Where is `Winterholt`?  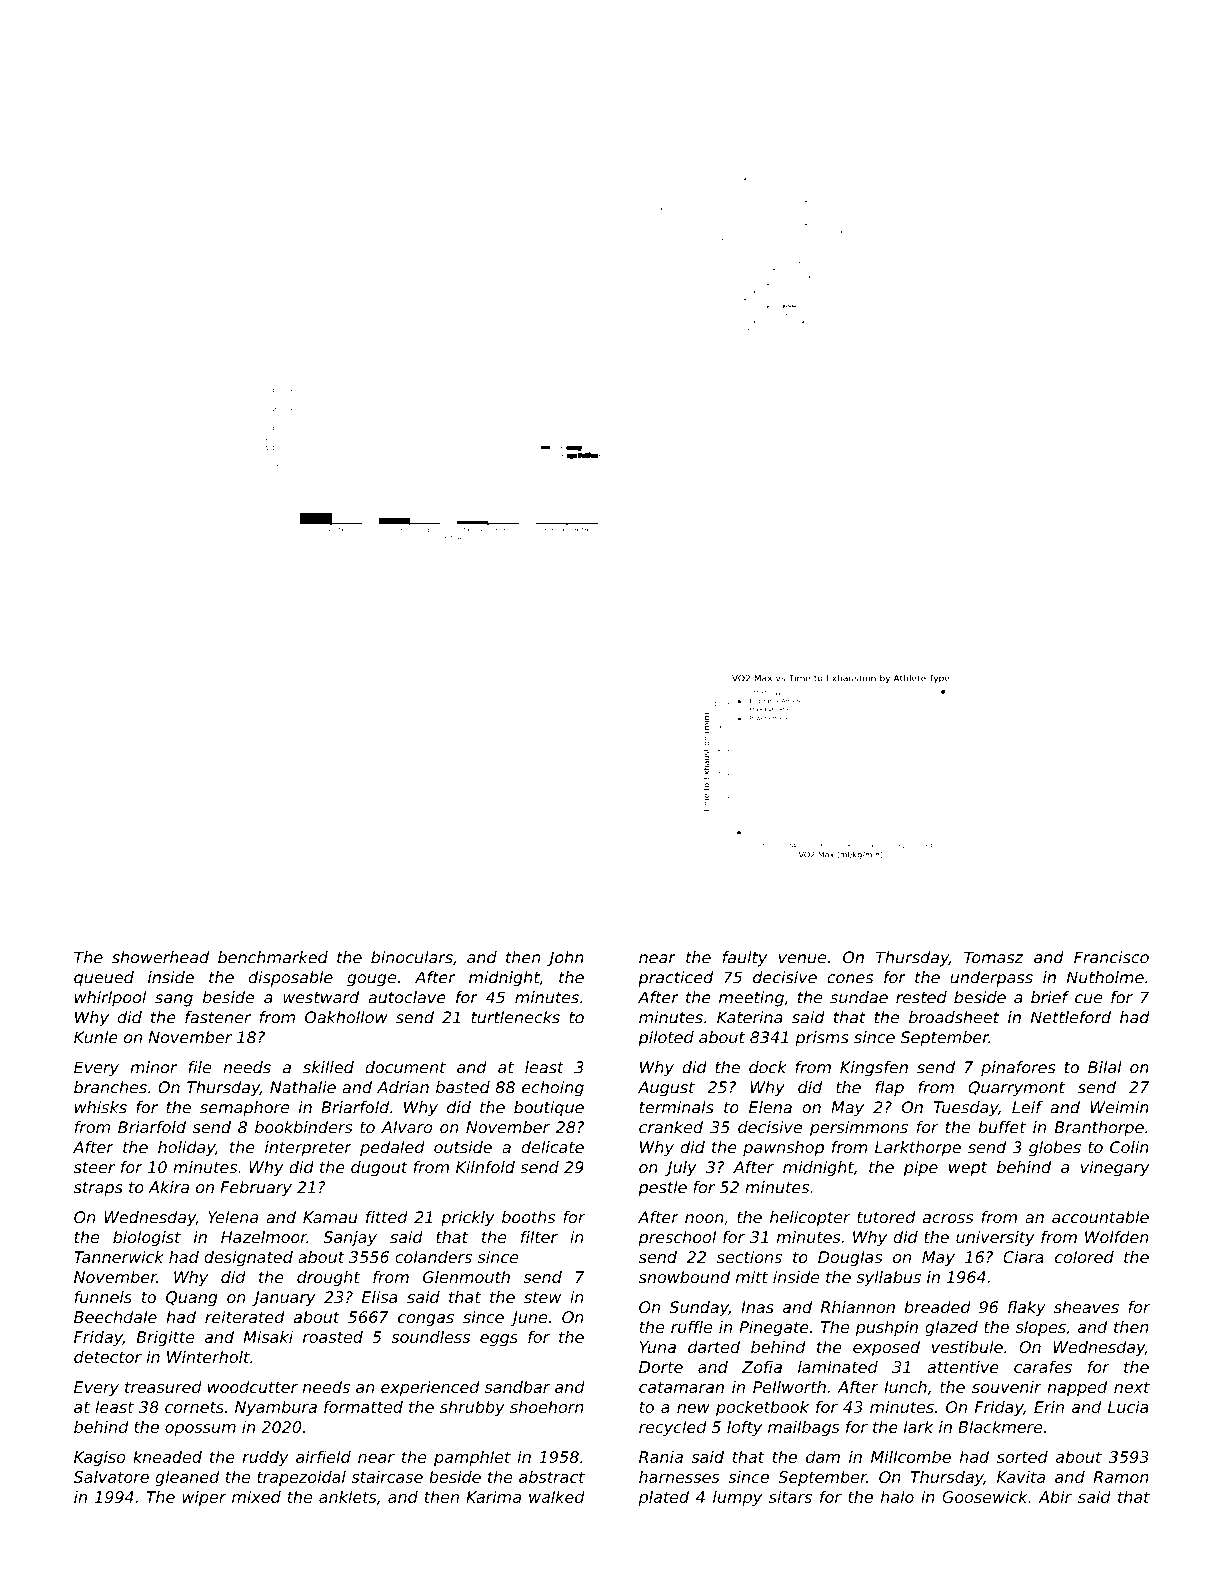
Winterholt is located at coordinates (208, 1357).
